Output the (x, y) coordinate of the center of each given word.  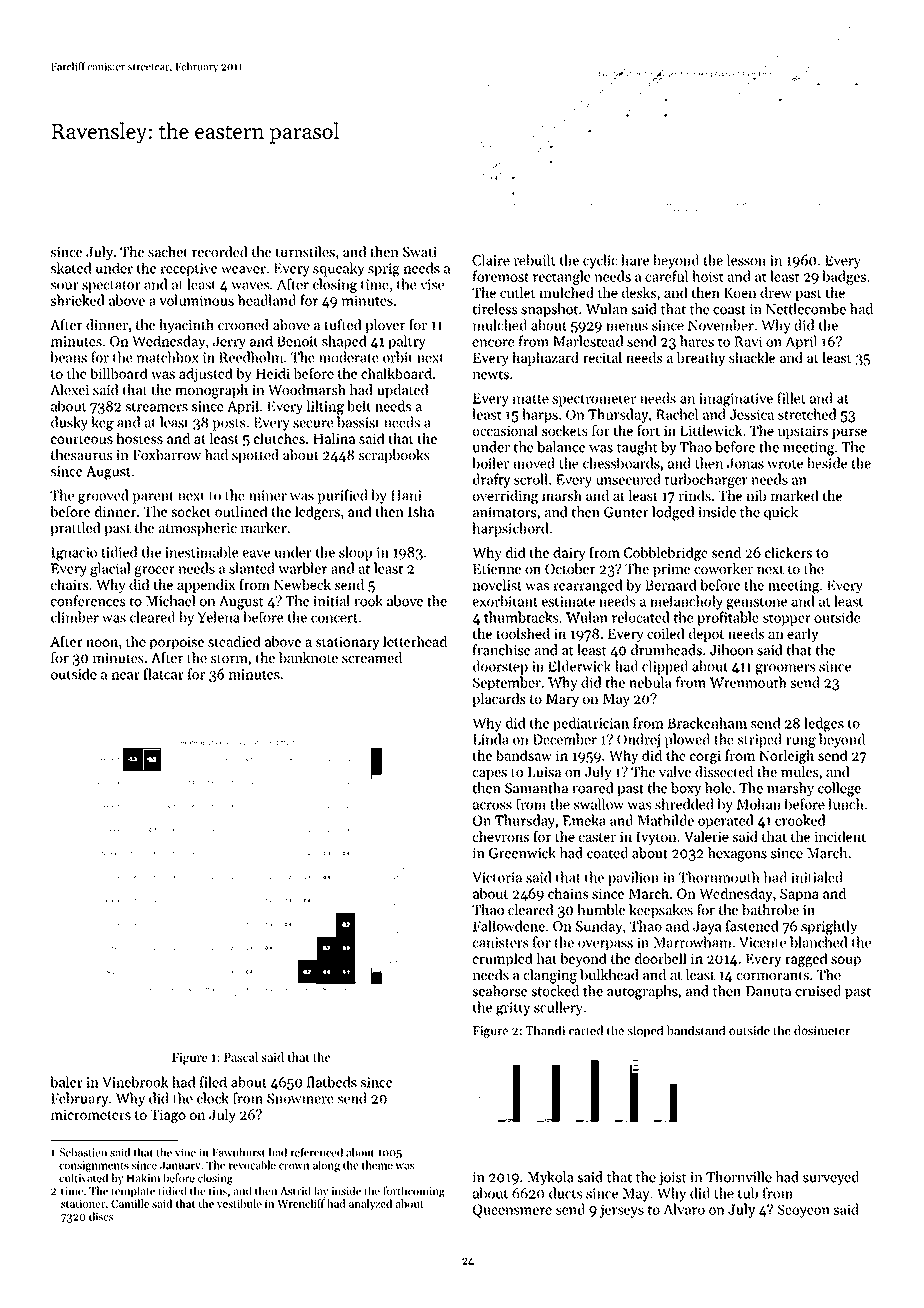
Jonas (745, 463)
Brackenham (707, 723)
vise (432, 284)
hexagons (737, 854)
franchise (501, 650)
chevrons (500, 836)
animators (505, 512)
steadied (234, 641)
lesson (746, 260)
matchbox (167, 357)
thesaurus (81, 454)
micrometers (91, 1114)
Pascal (241, 1057)
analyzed (370, 1204)
